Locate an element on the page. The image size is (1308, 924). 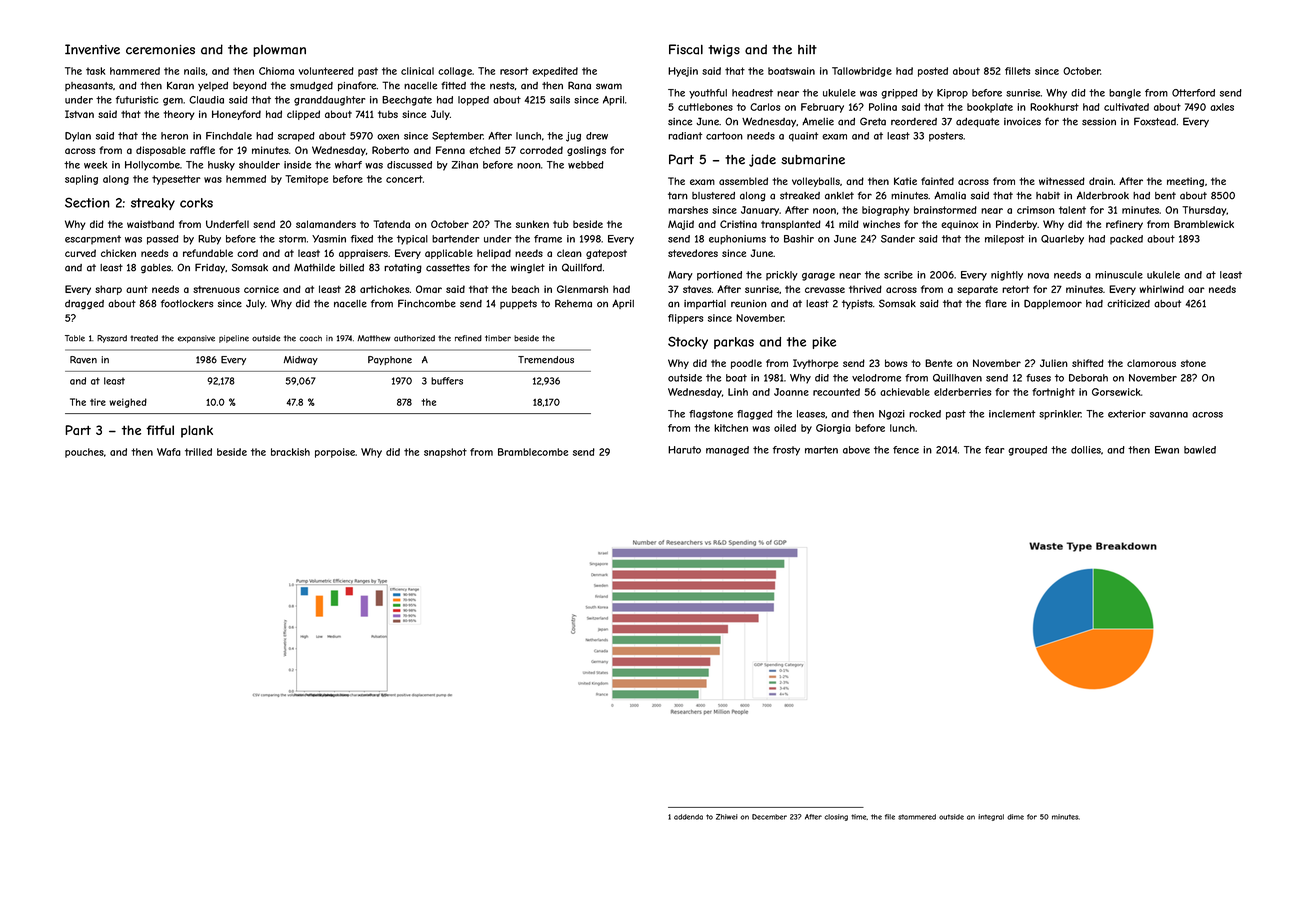
snapshot is located at coordinates (445, 453).
